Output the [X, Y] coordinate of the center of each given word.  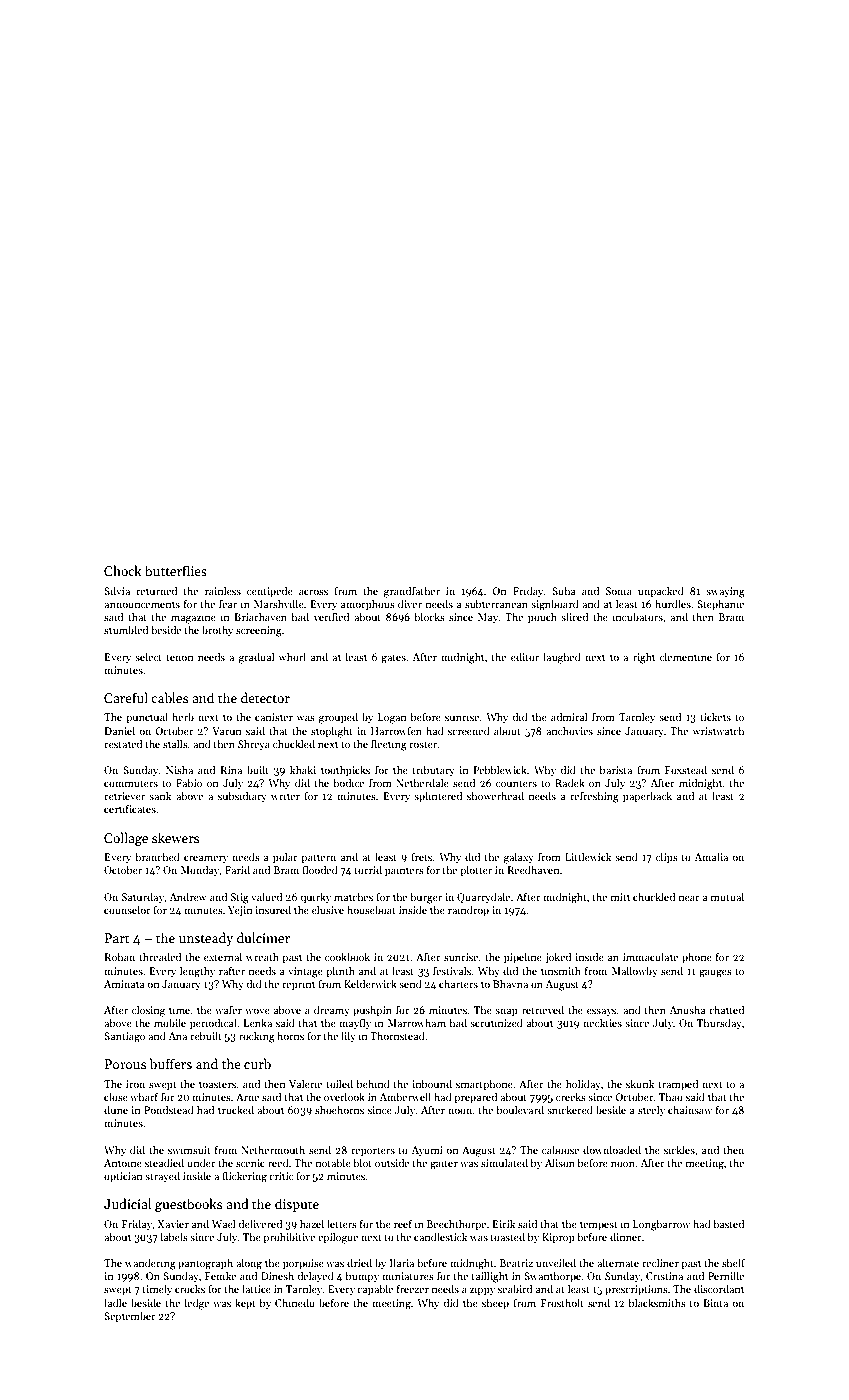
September [130, 1317]
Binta [715, 1303]
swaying [725, 592]
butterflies [176, 570]
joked [558, 957]
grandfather [412, 592]
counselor [127, 909]
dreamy [332, 1010]
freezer [413, 1289]
